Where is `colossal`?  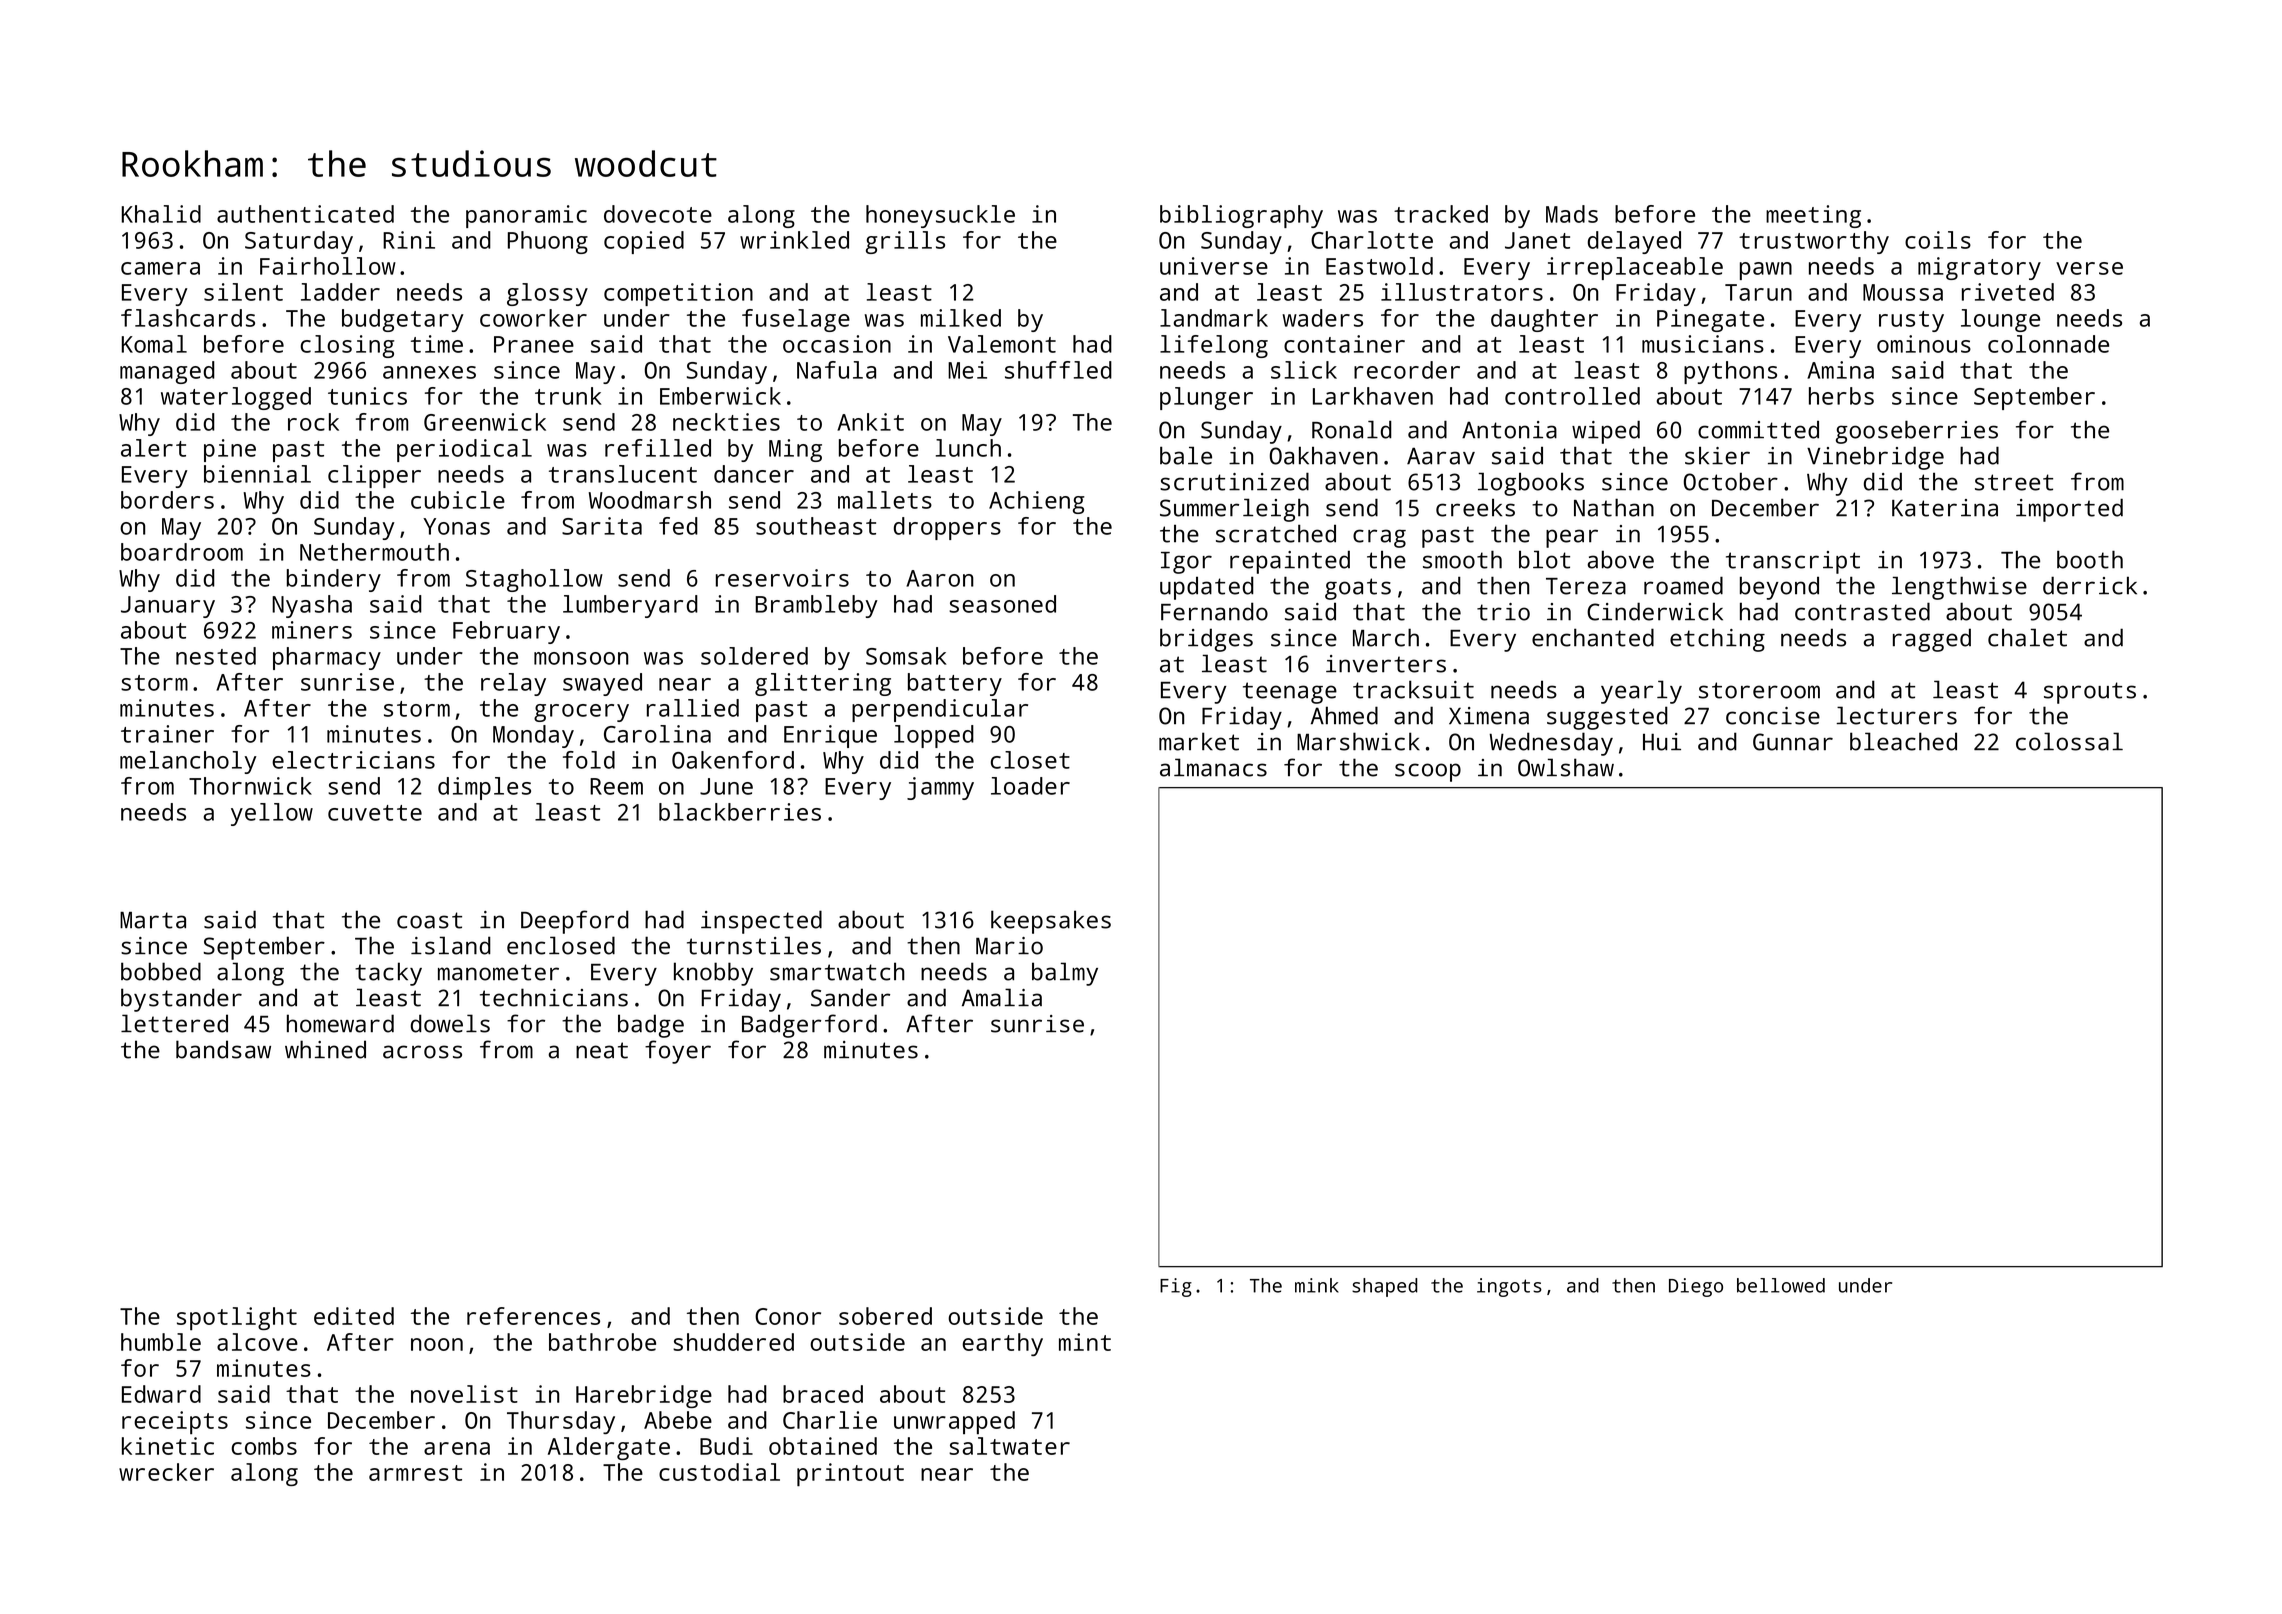 colossal is located at coordinates (2069, 741).
